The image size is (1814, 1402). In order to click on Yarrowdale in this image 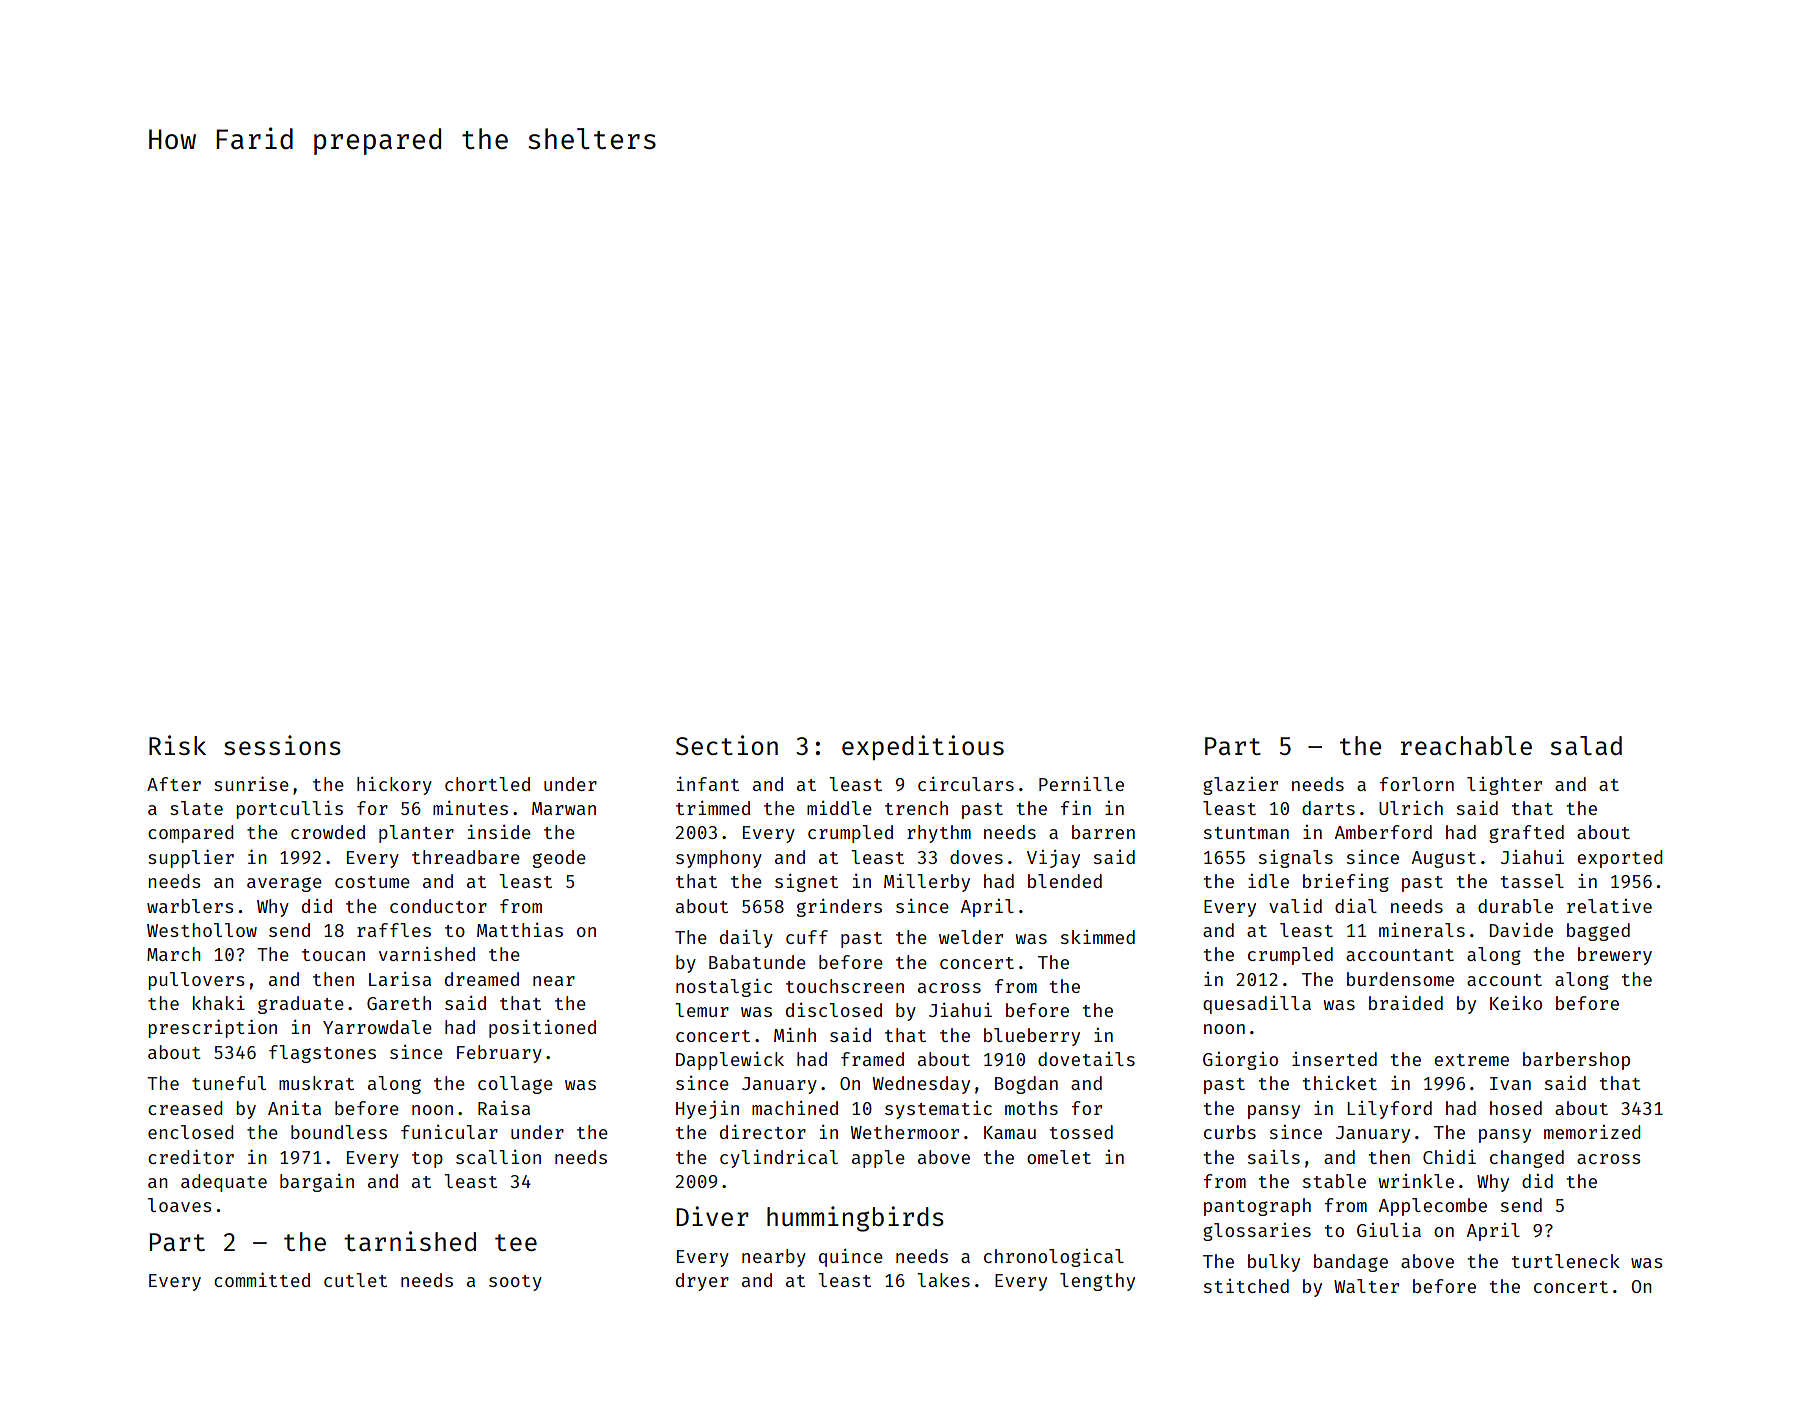, I will do `click(377, 1027)`.
